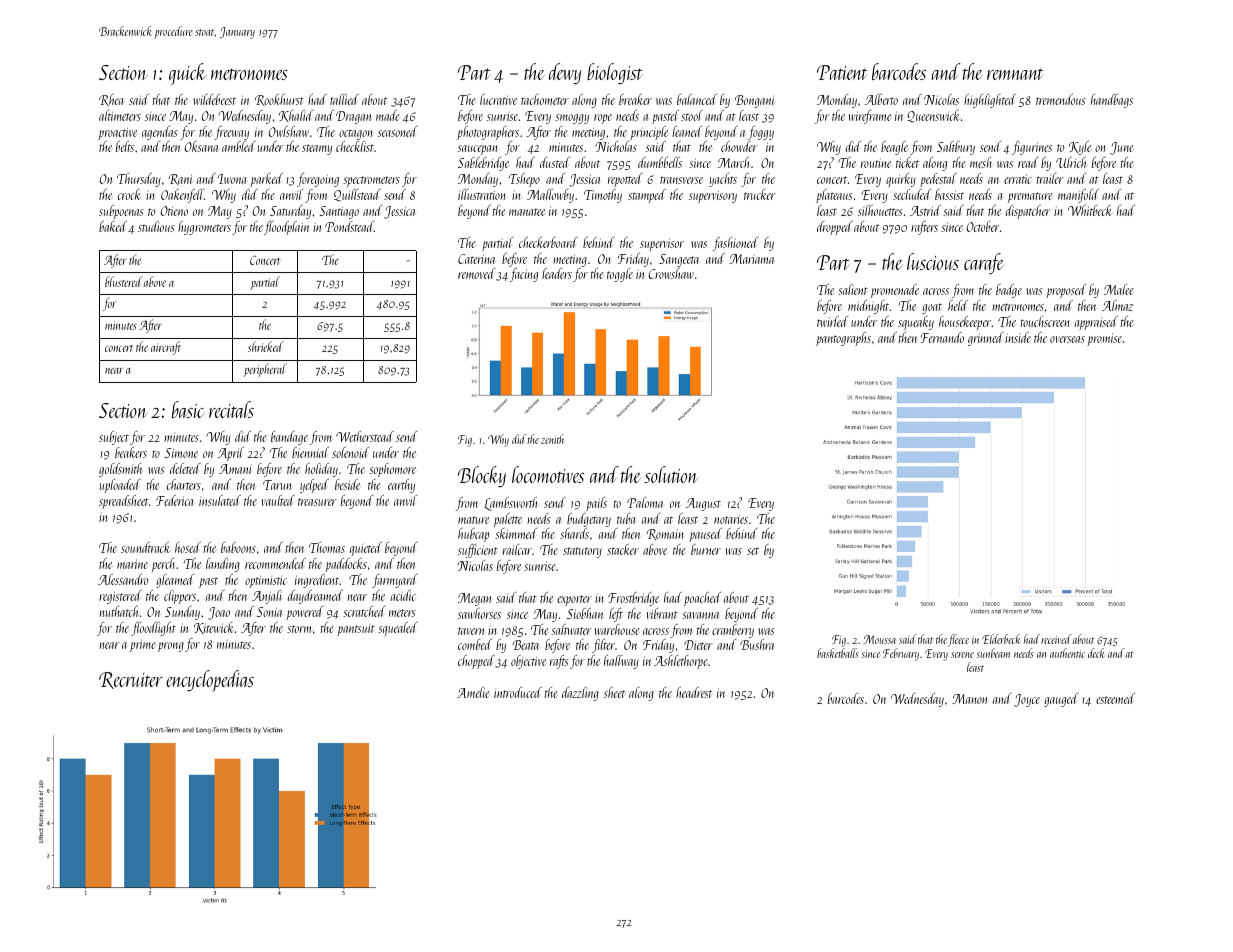 The image size is (1233, 952). I want to click on proactive, so click(117, 134).
